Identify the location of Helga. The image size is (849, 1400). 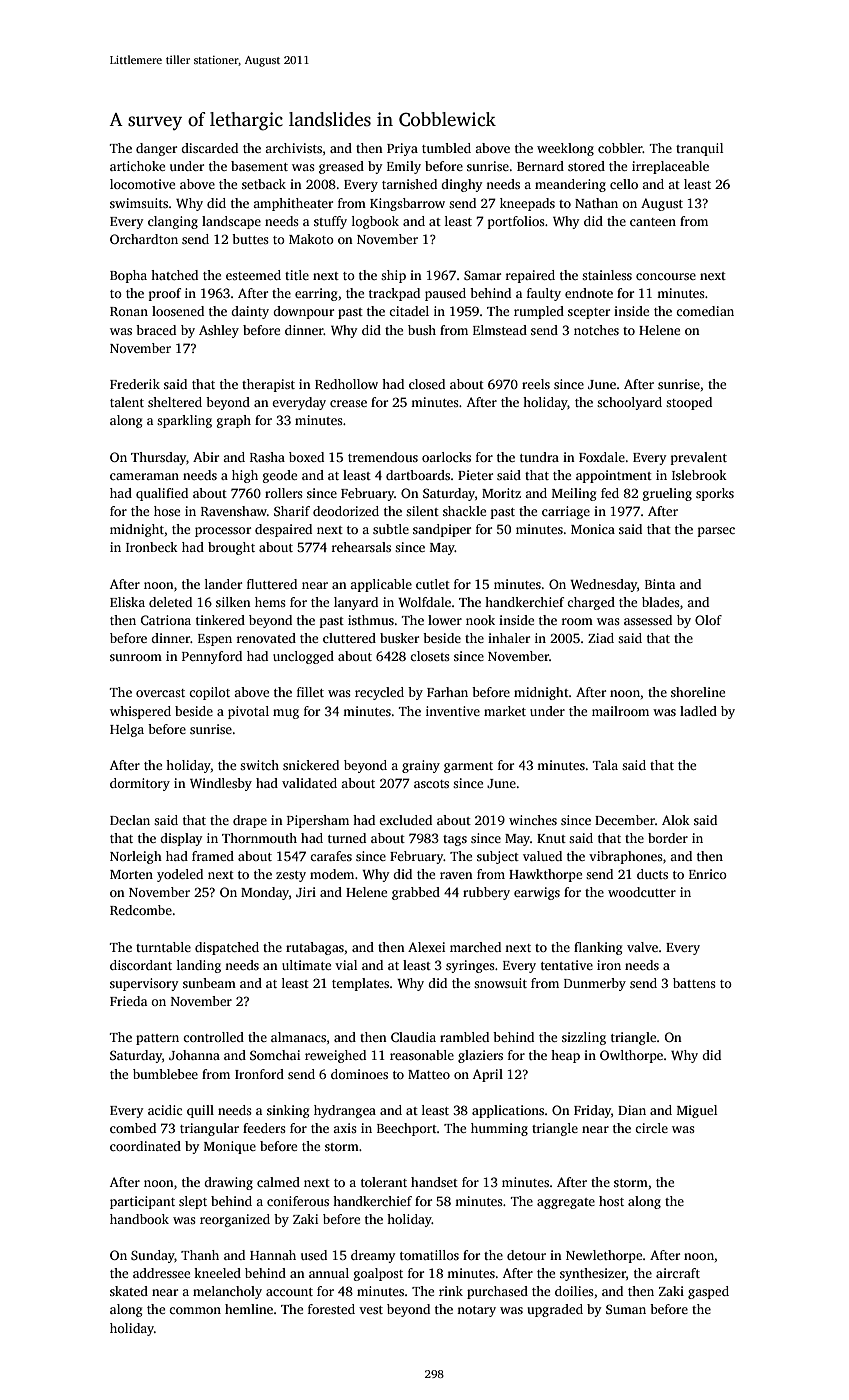
(127, 730).
